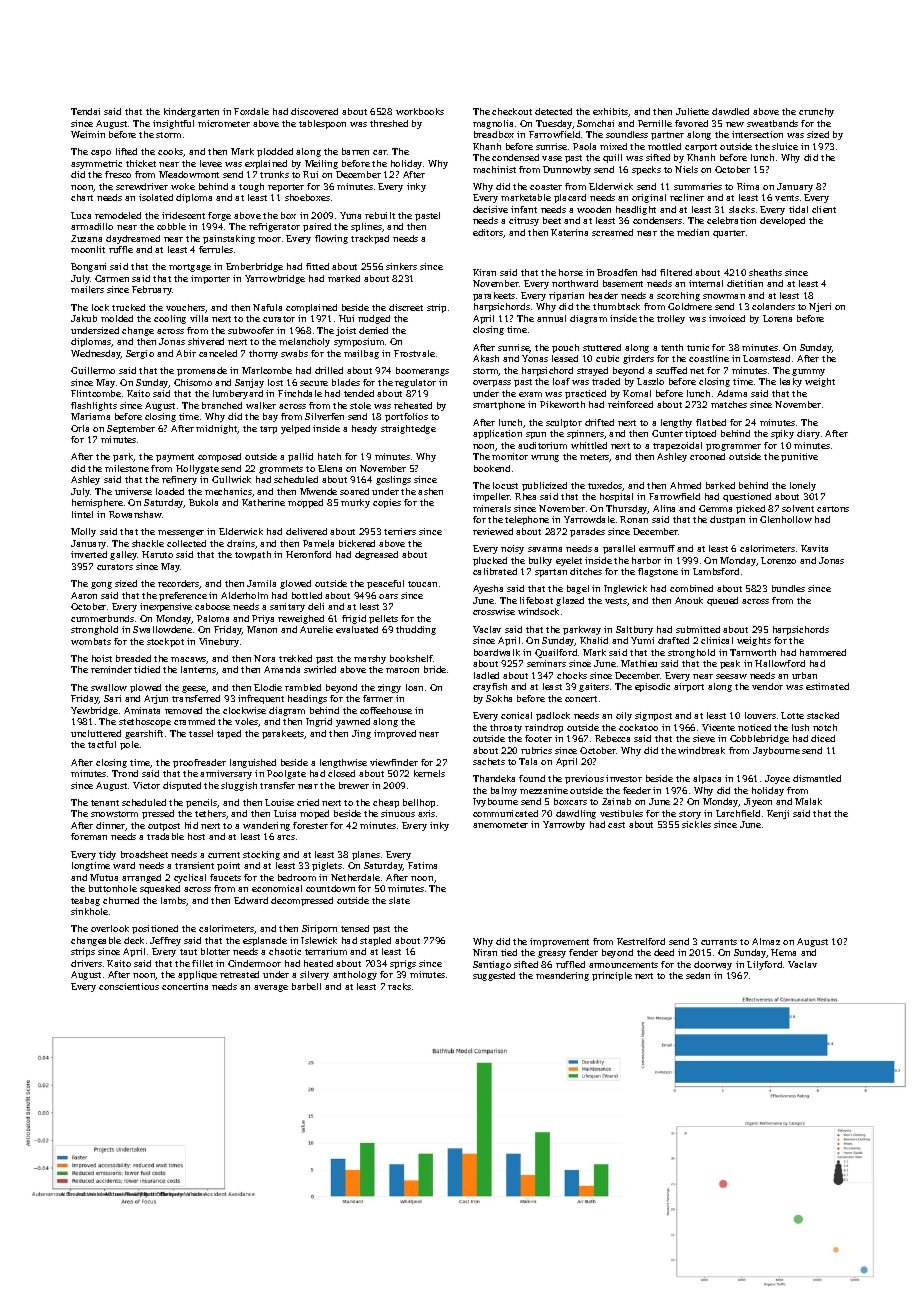 The width and height of the screenshot is (924, 1308). I want to click on Bongani, so click(88, 267).
